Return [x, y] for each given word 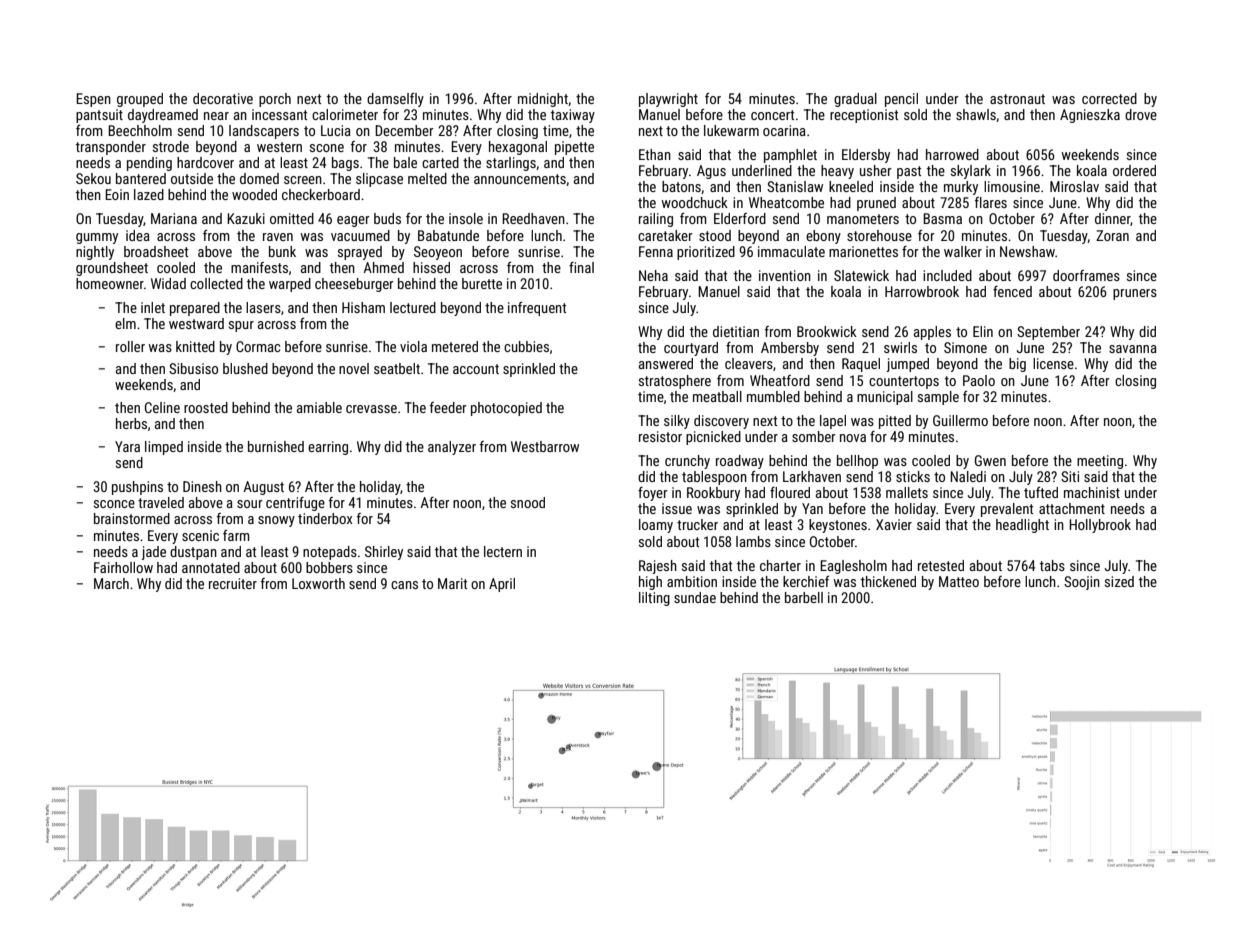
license [1053, 363]
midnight [543, 100]
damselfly [395, 100]
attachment [1072, 508]
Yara [127, 446]
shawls [976, 114]
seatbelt [397, 368]
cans [404, 585]
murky [961, 188]
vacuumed [360, 235]
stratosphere [675, 382]
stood [715, 235]
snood [528, 502]
